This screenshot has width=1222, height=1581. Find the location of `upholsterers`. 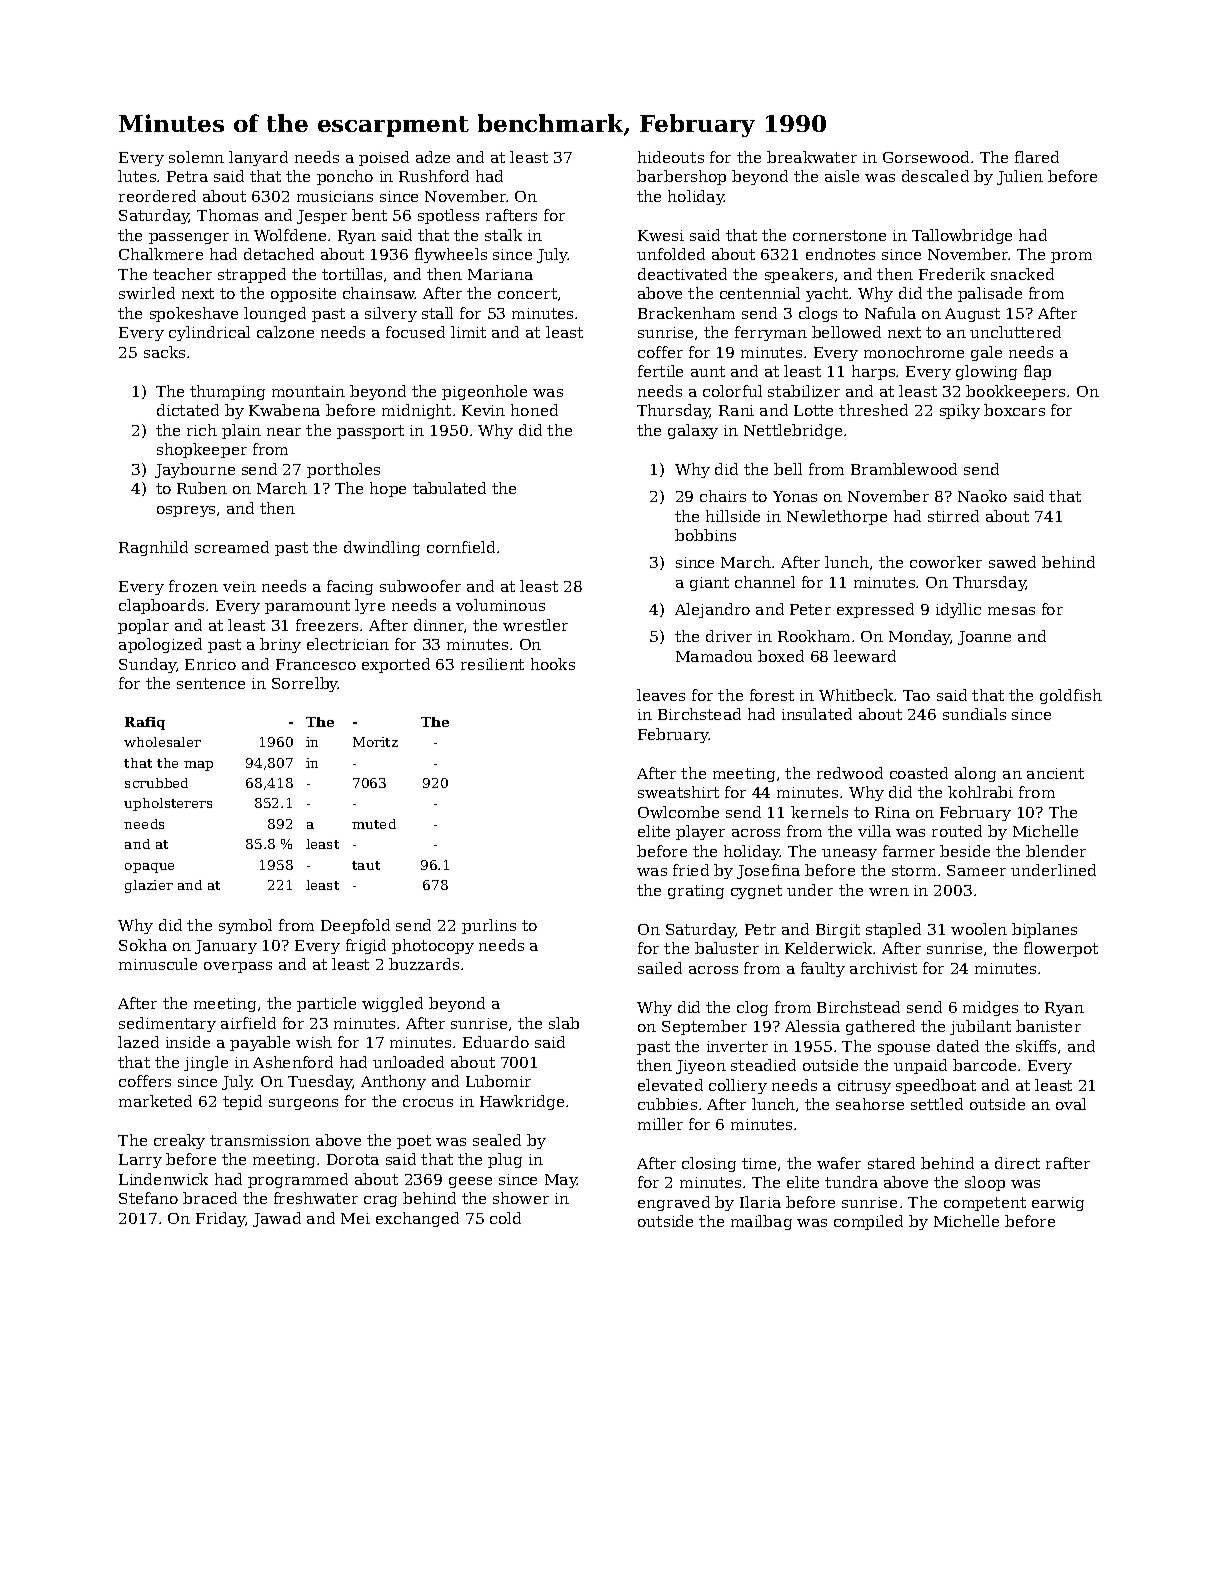

upholsterers is located at coordinates (168, 804).
